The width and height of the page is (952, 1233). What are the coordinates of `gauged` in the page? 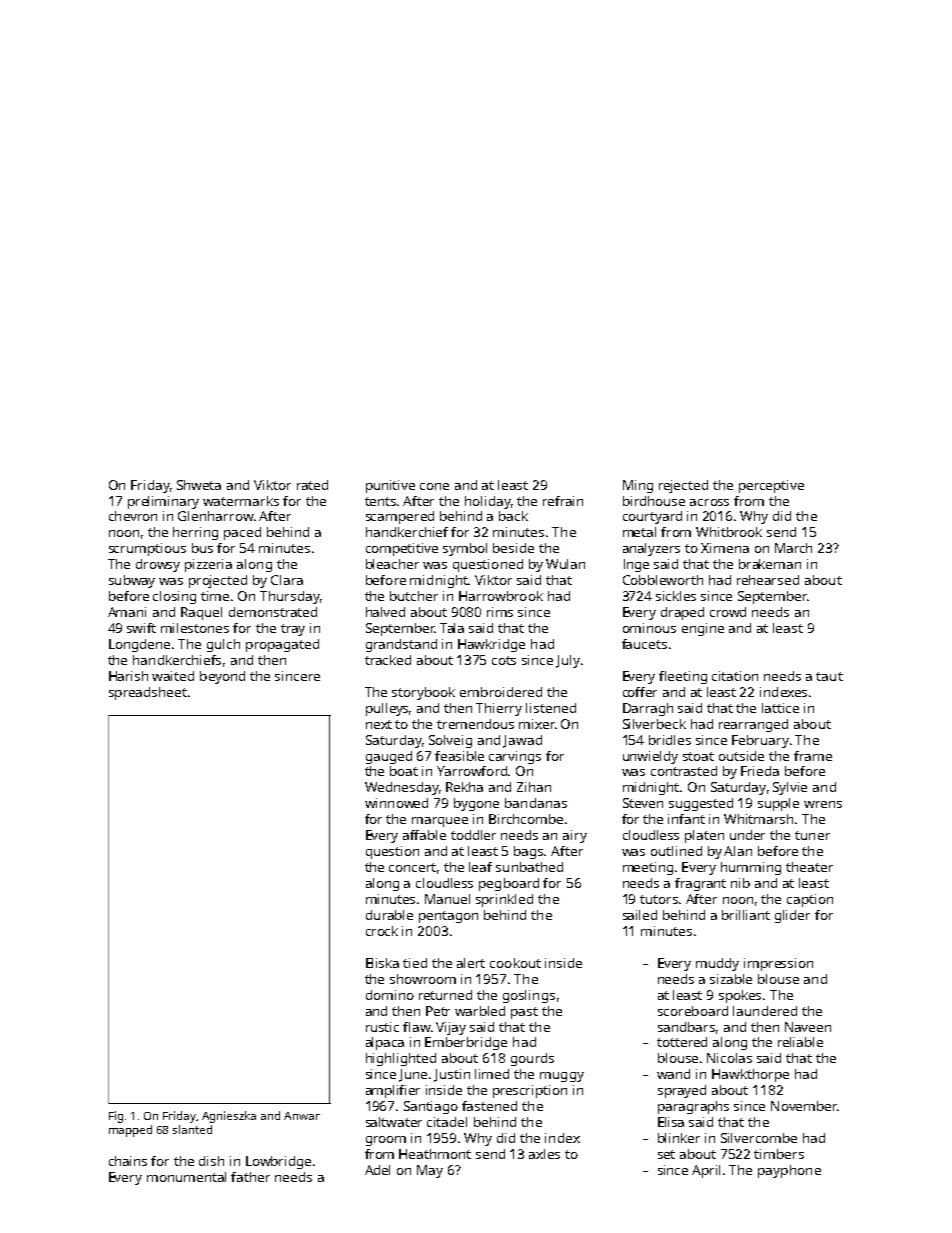 It's located at (389, 757).
